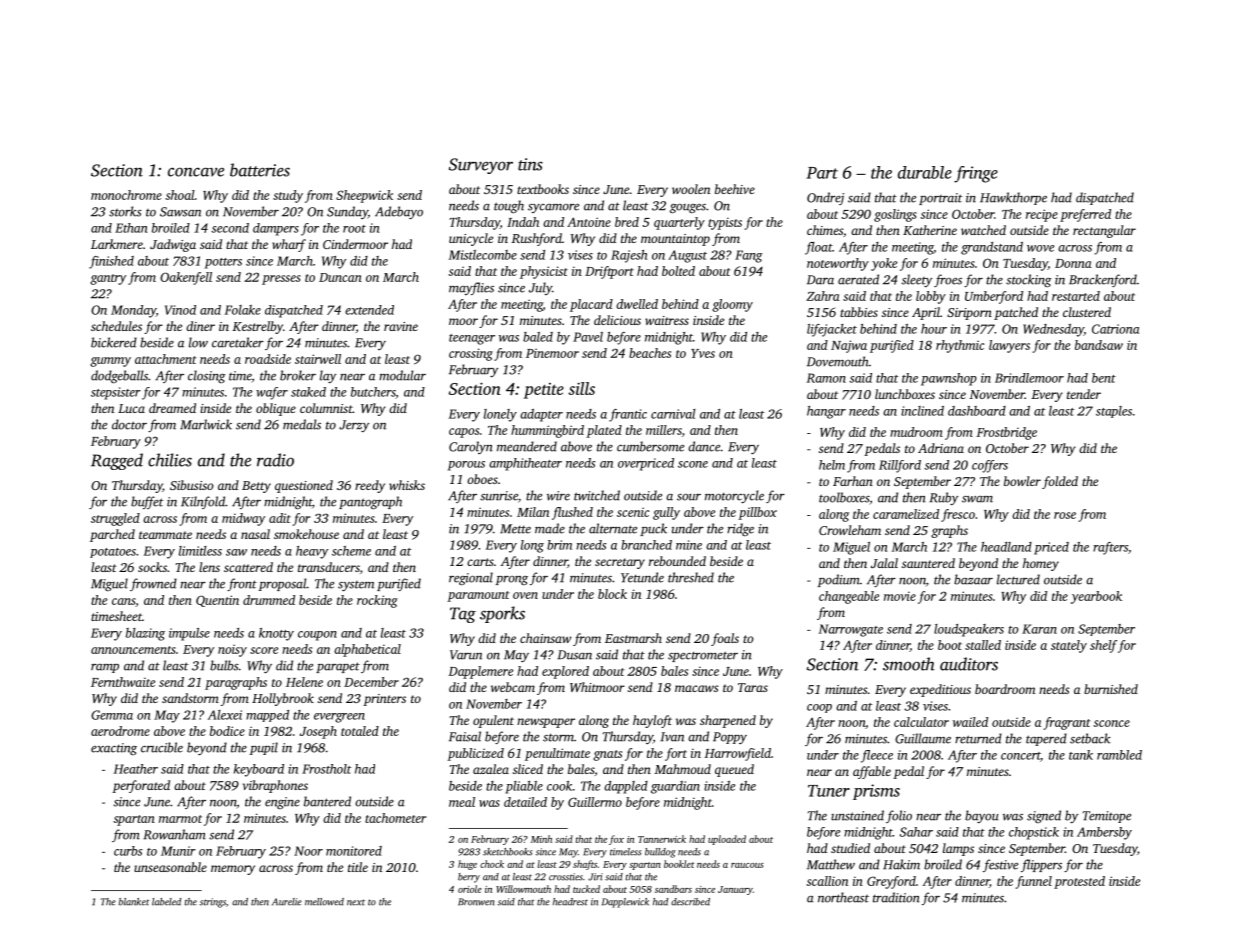 The height and width of the screenshot is (952, 1233). I want to click on Dapplewick, so click(625, 903).
